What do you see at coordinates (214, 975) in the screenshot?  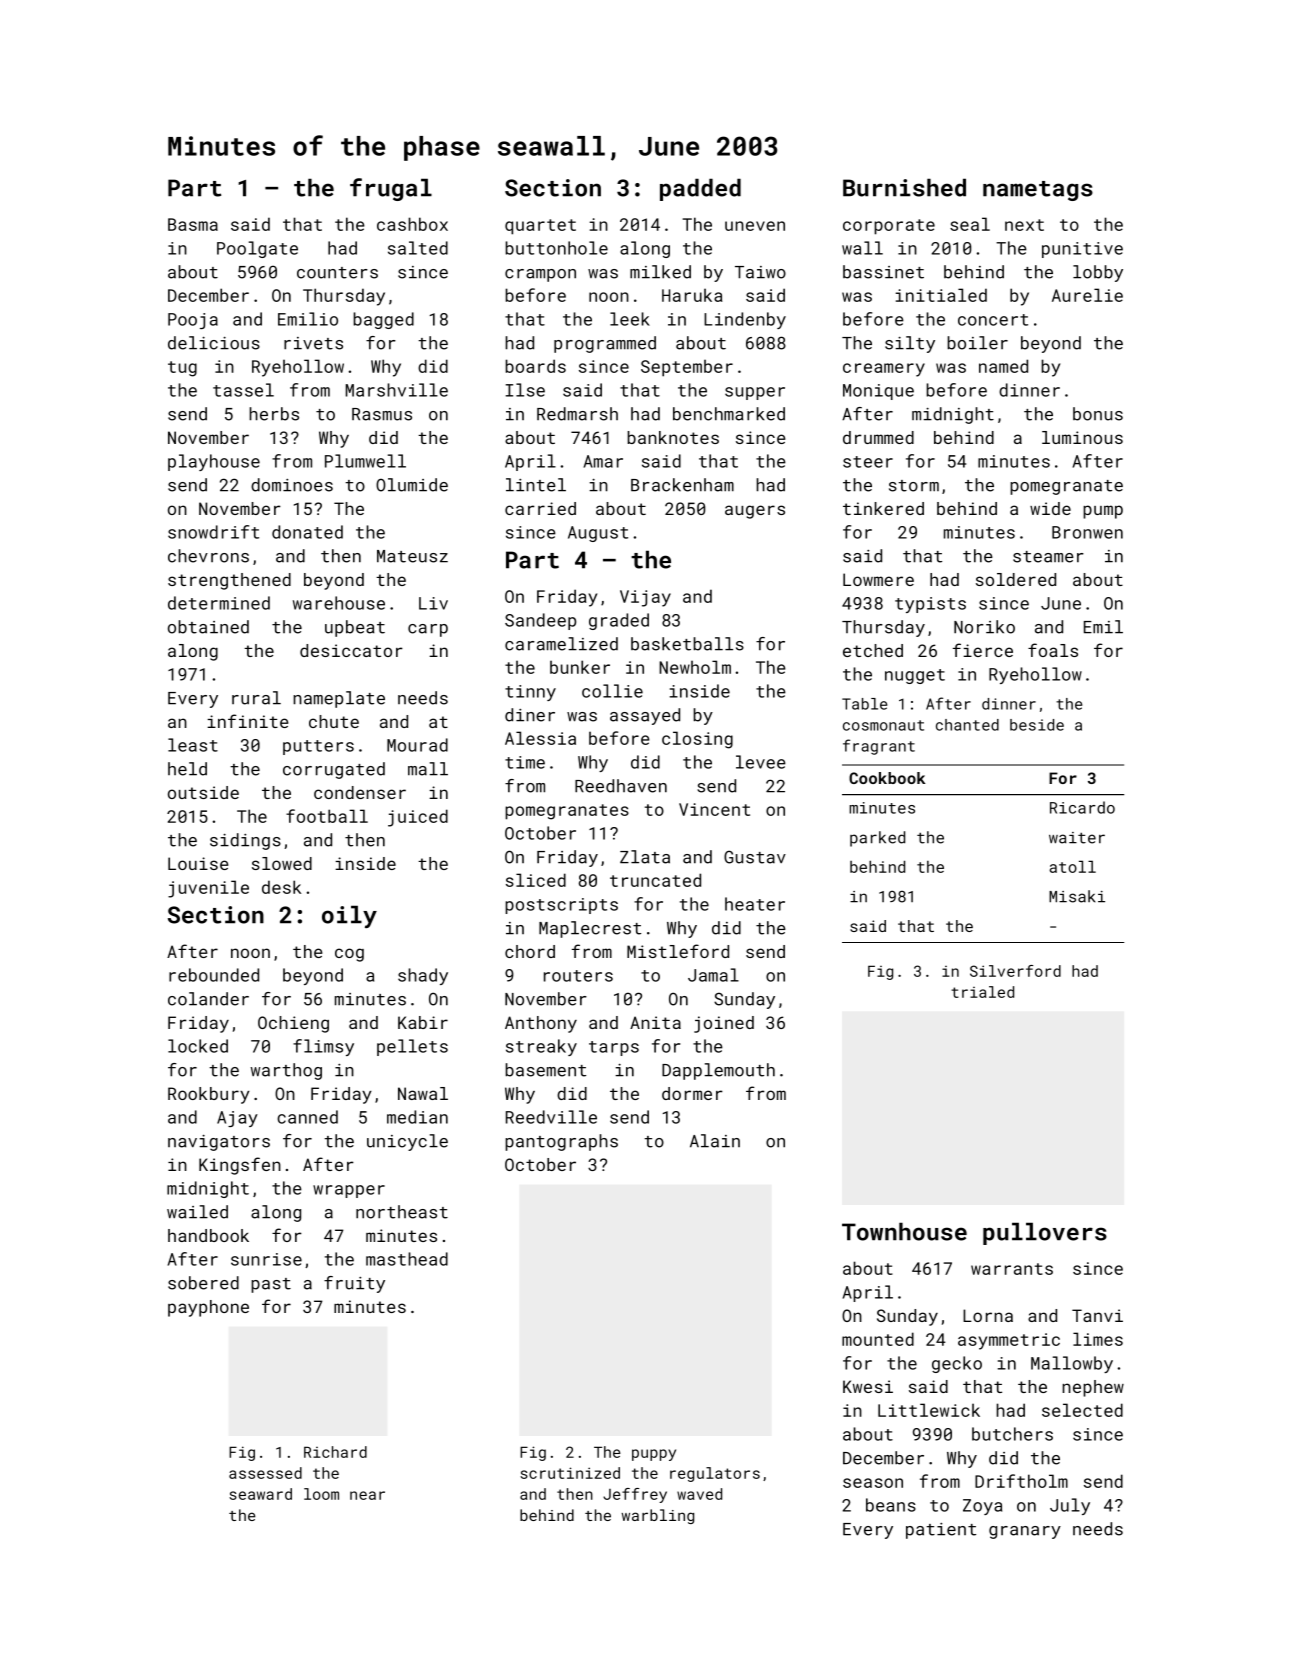 I see `rebounded` at bounding box center [214, 975].
